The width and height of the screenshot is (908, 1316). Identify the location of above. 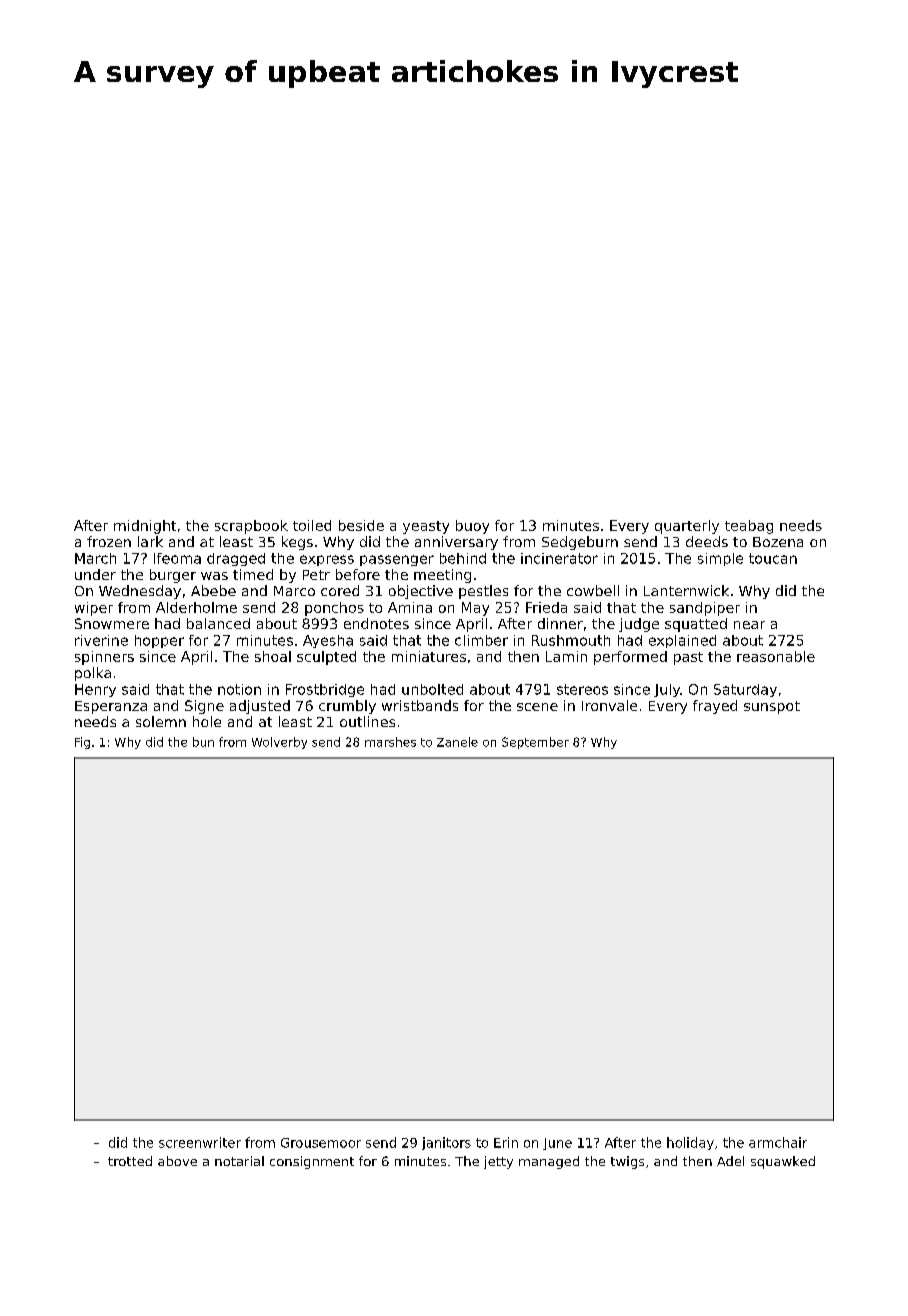
(177, 1161).
